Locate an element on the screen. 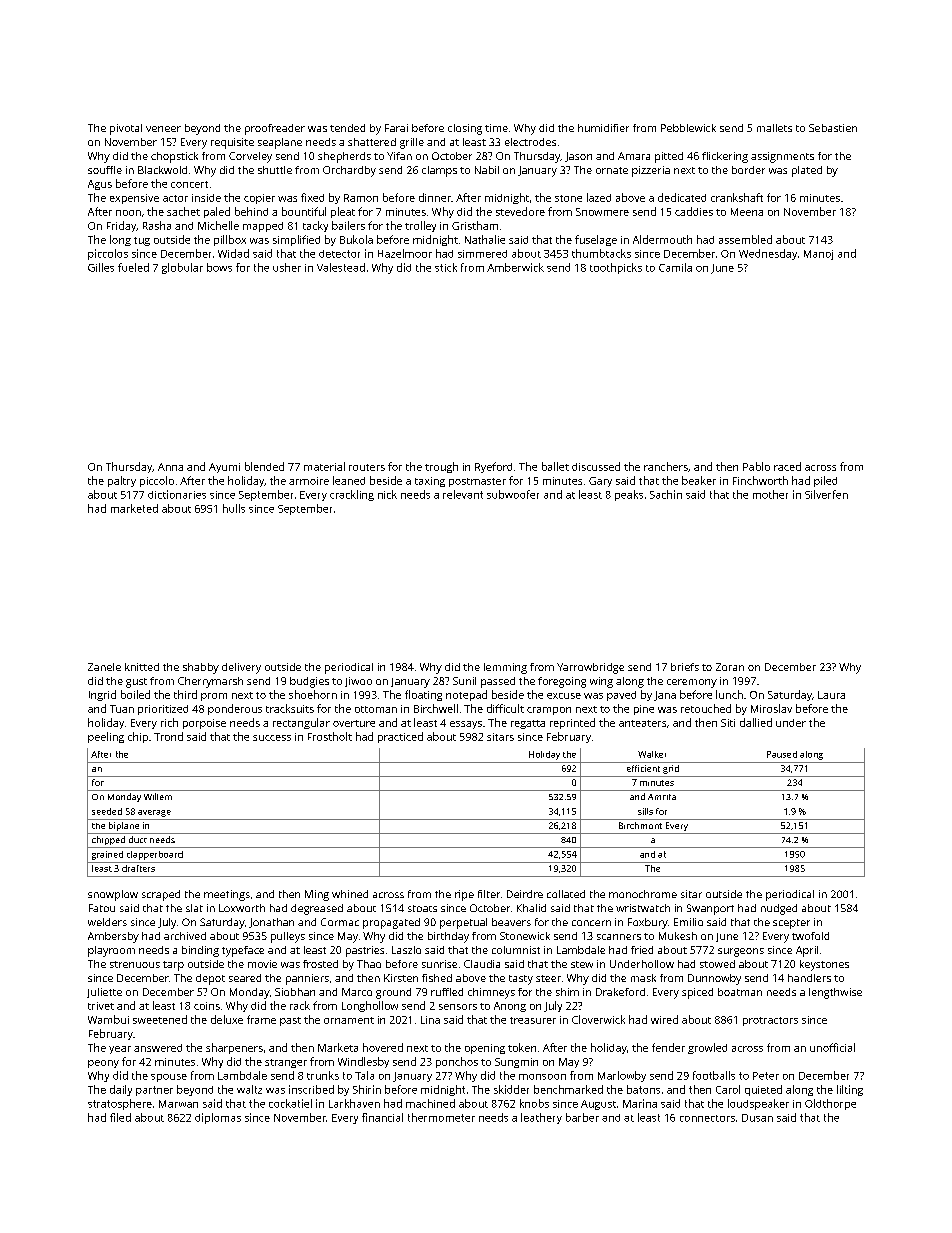 This screenshot has height=1233, width=952. humidifier is located at coordinates (603, 128).
